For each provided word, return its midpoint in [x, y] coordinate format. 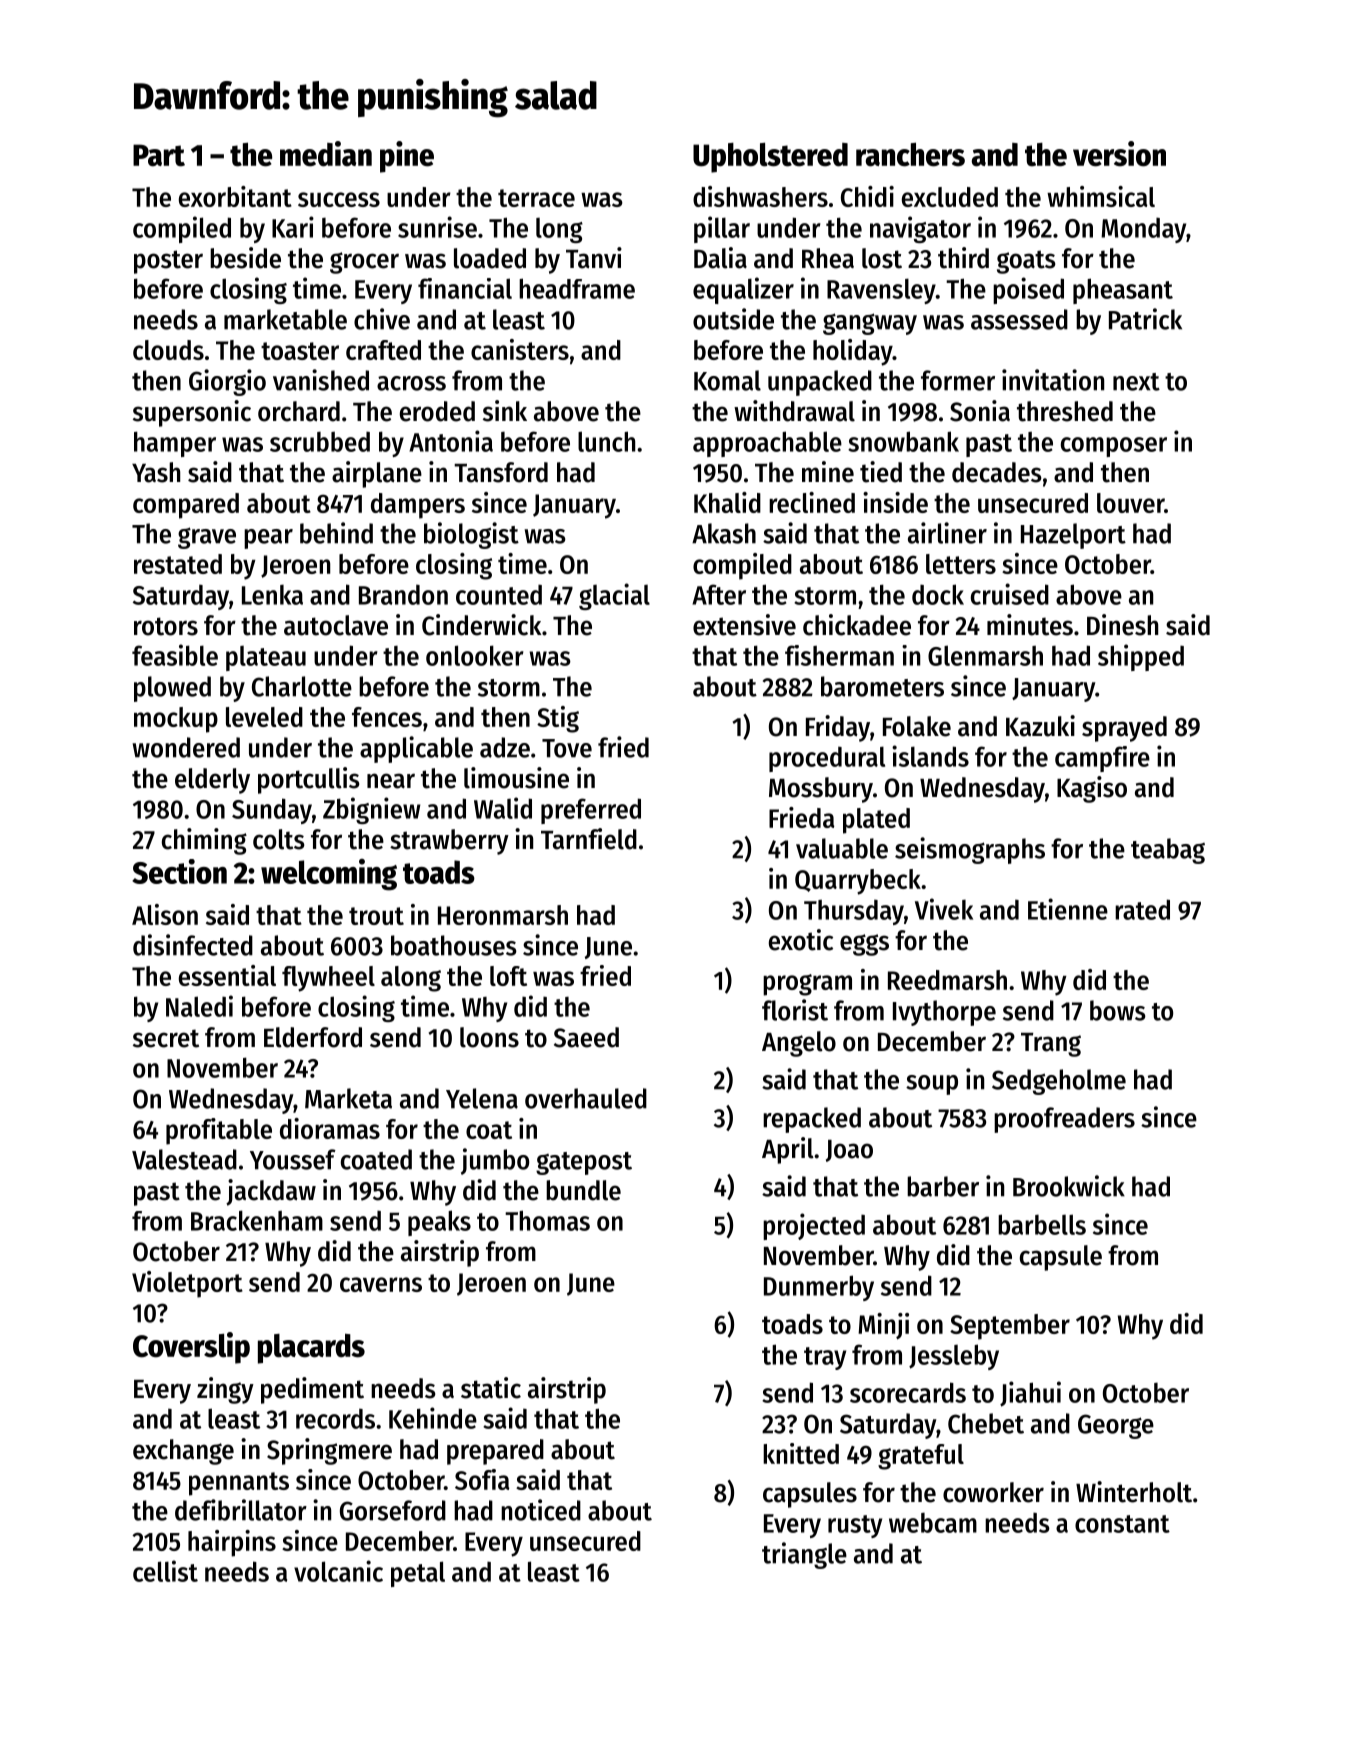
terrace [536, 198]
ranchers [910, 154]
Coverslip [191, 1348]
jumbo [495, 1161]
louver [1130, 503]
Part [159, 155]
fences [387, 717]
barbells [1042, 1224]
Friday [838, 728]
